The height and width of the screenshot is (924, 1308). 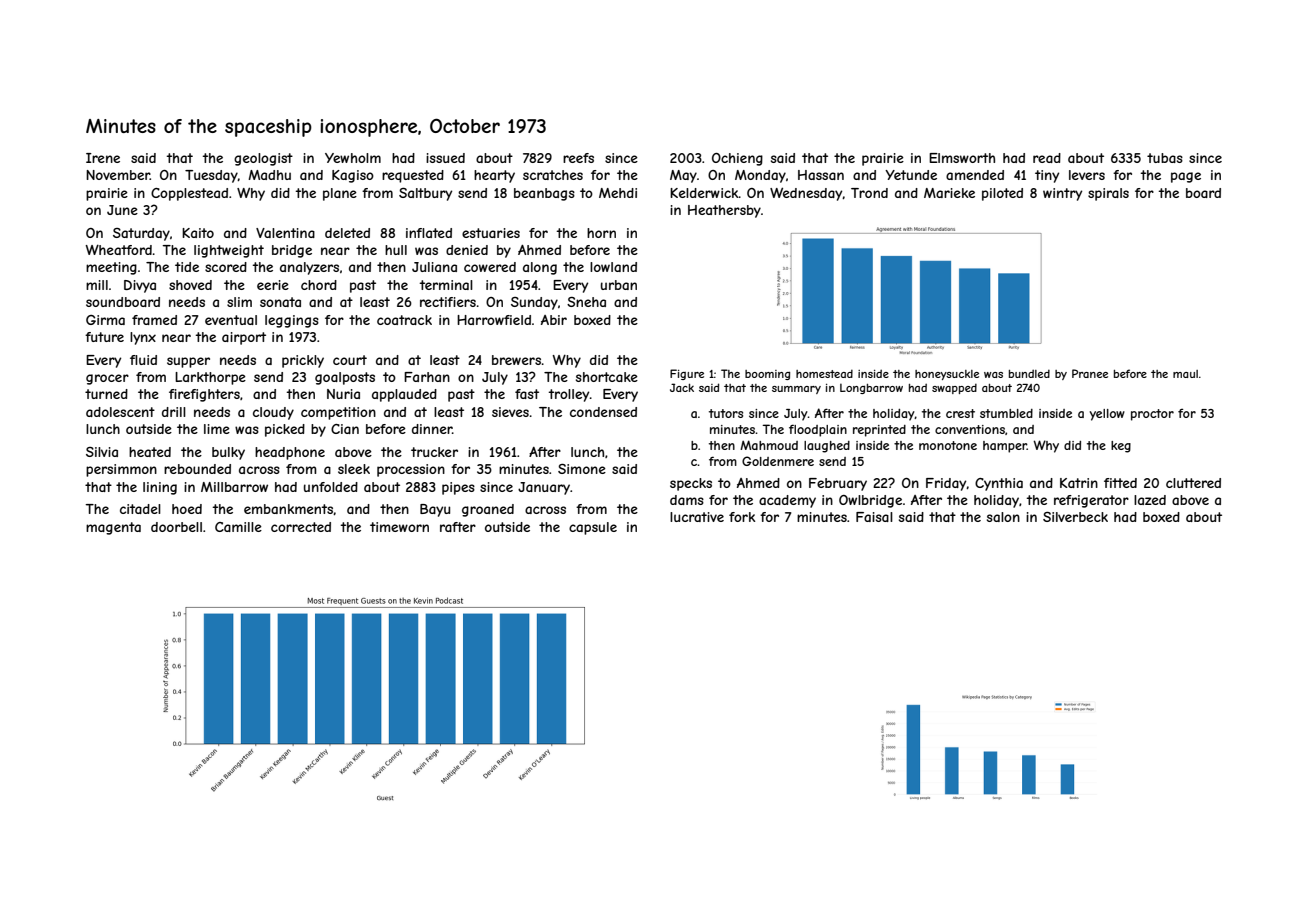 What do you see at coordinates (1006, 413) in the screenshot?
I see `stumbled` at bounding box center [1006, 413].
